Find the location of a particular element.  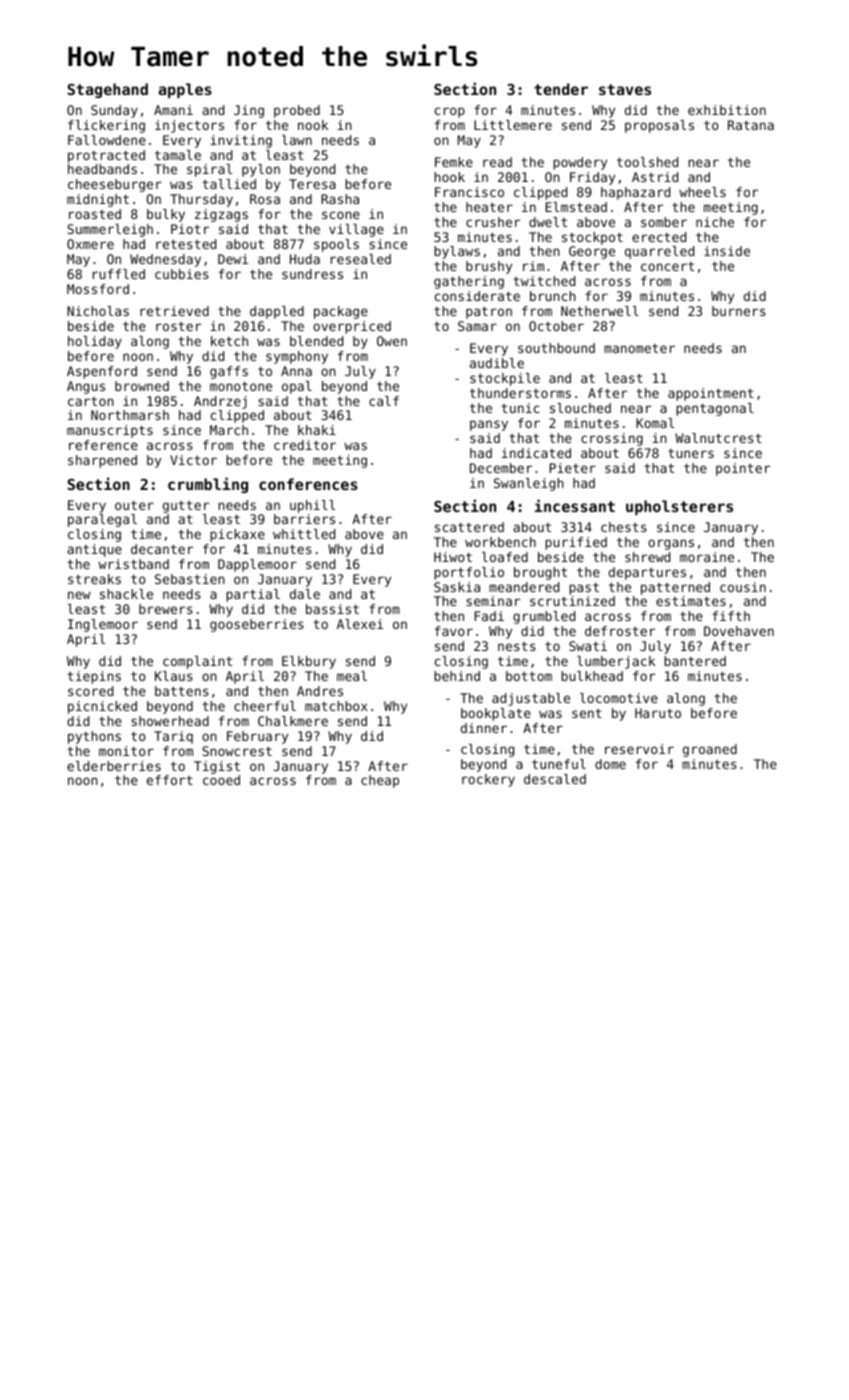

somber is located at coordinates (664, 222).
